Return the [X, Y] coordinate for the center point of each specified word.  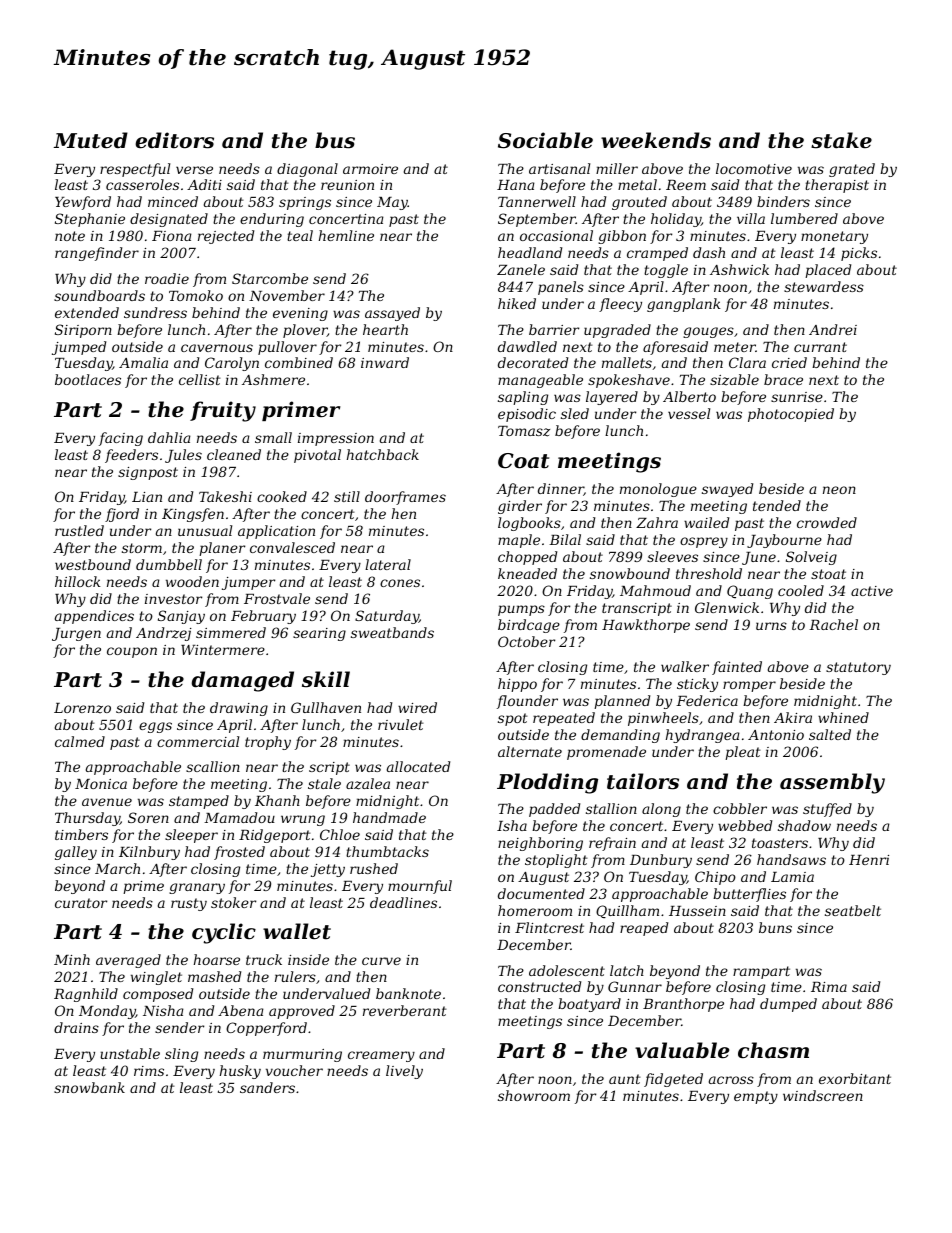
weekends [656, 140]
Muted [91, 140]
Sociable [545, 140]
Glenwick [727, 607]
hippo [517, 685]
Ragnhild [86, 995]
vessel [689, 413]
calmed [80, 741]
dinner [561, 489]
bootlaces [88, 379]
